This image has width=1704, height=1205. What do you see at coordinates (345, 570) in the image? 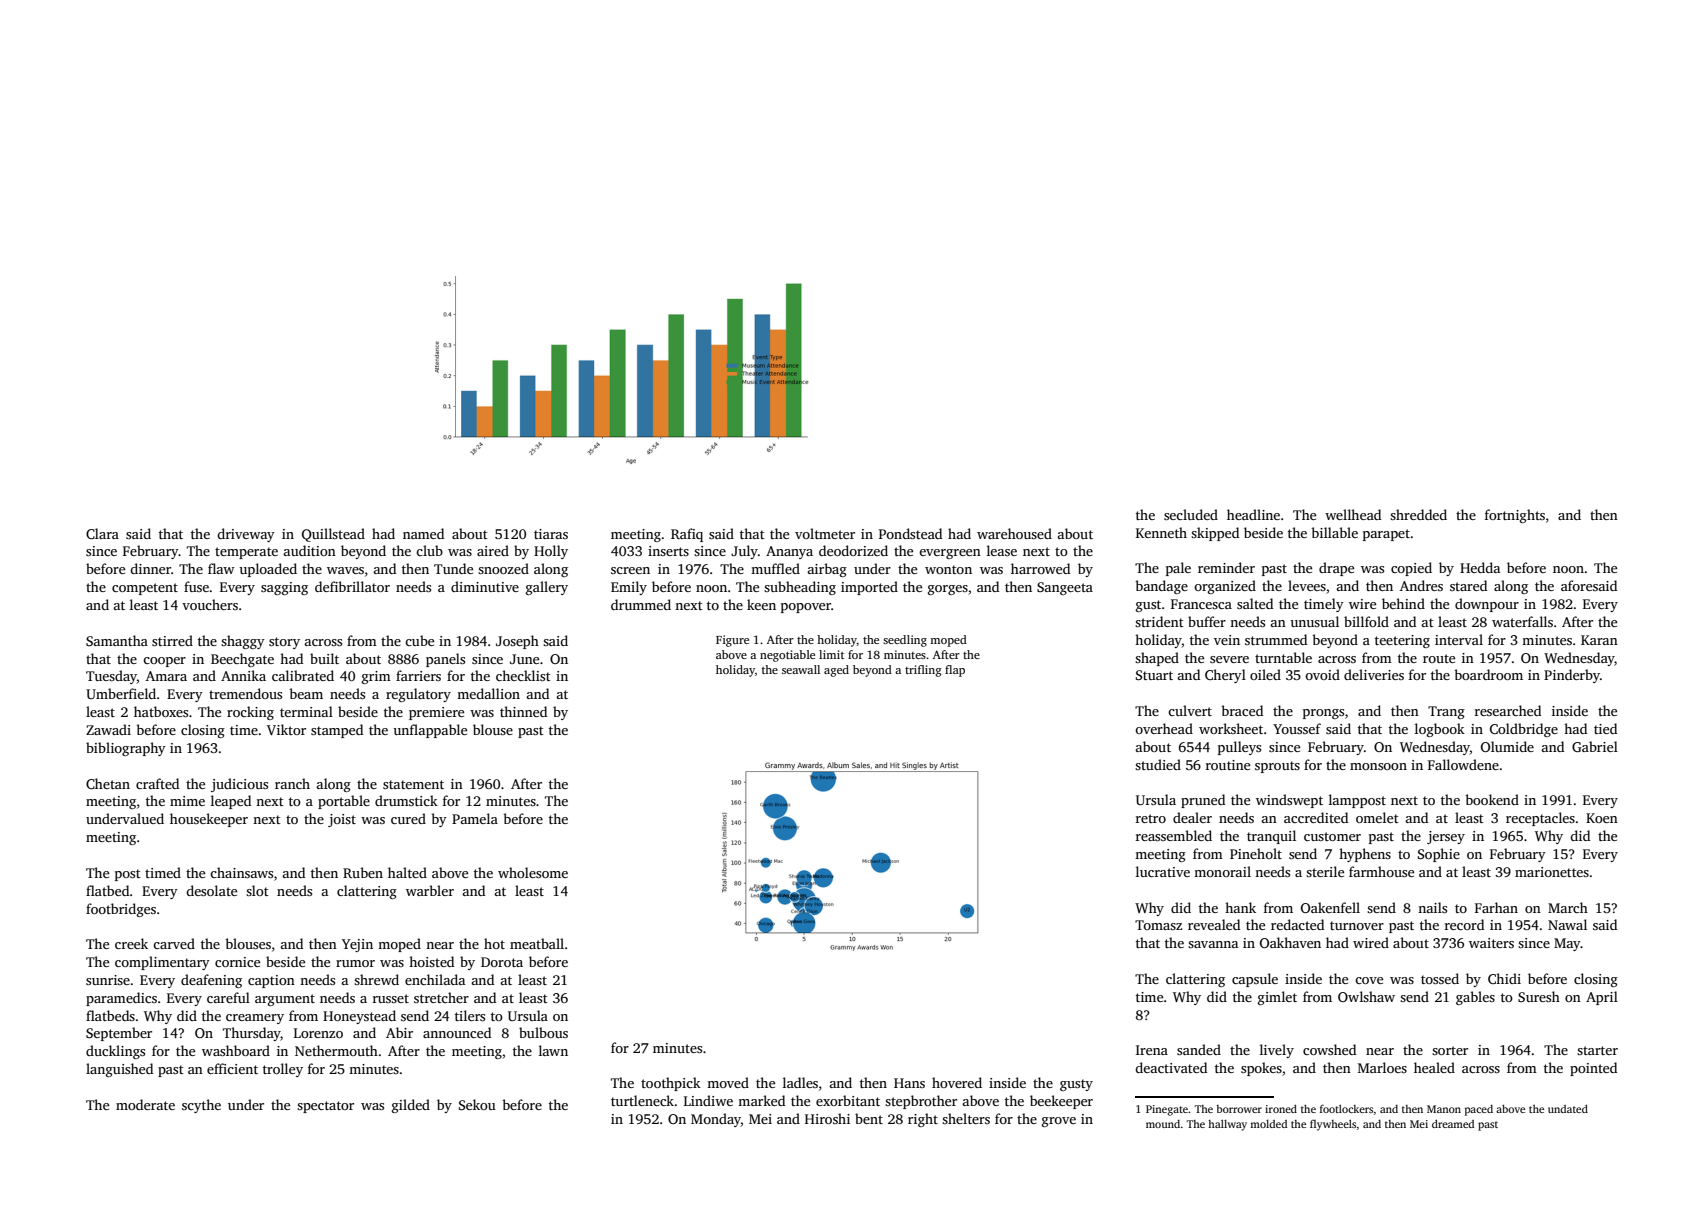
I see `waves` at bounding box center [345, 570].
